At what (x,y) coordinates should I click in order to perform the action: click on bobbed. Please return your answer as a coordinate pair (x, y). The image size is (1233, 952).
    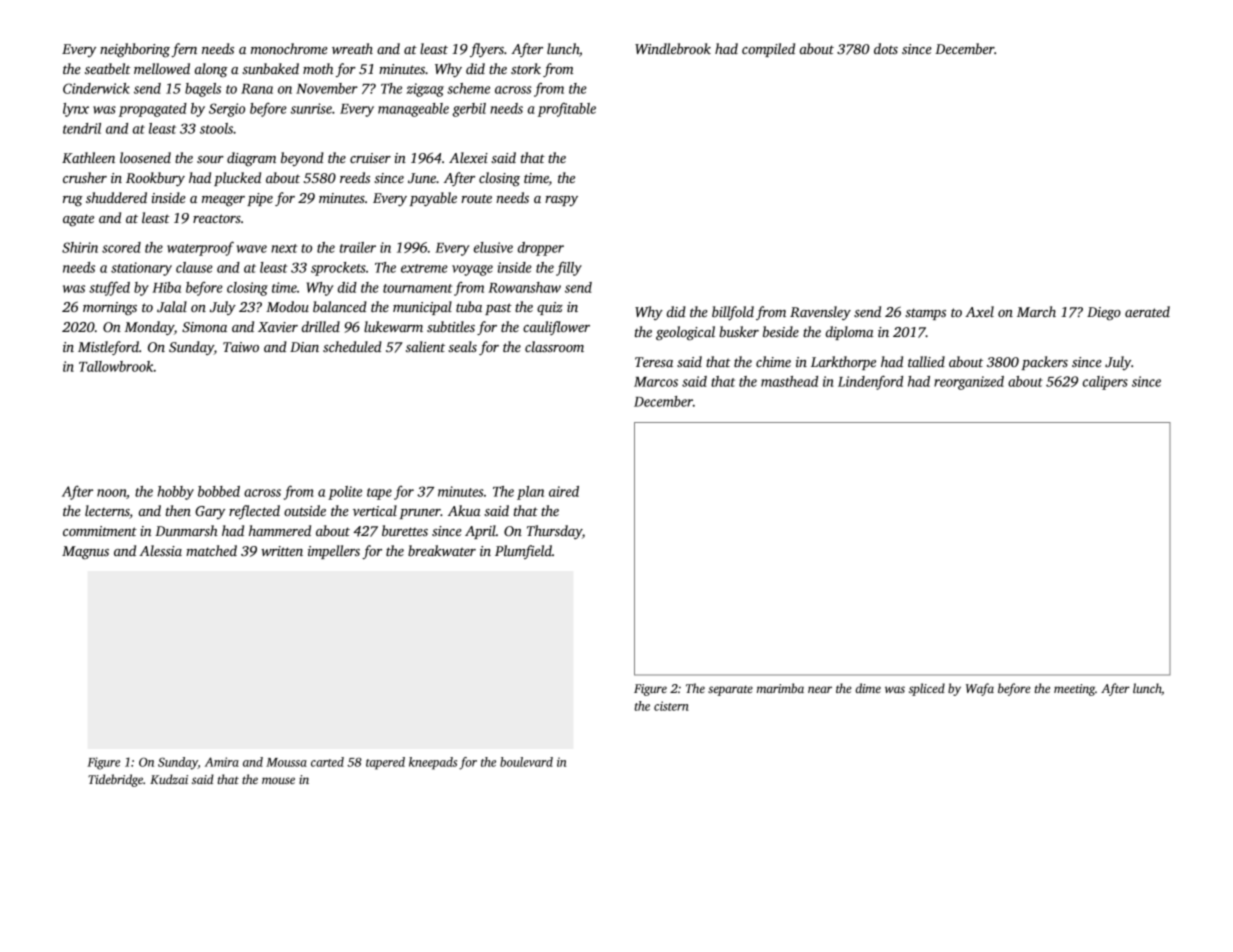
    Looking at the image, I should click on (219, 491).
